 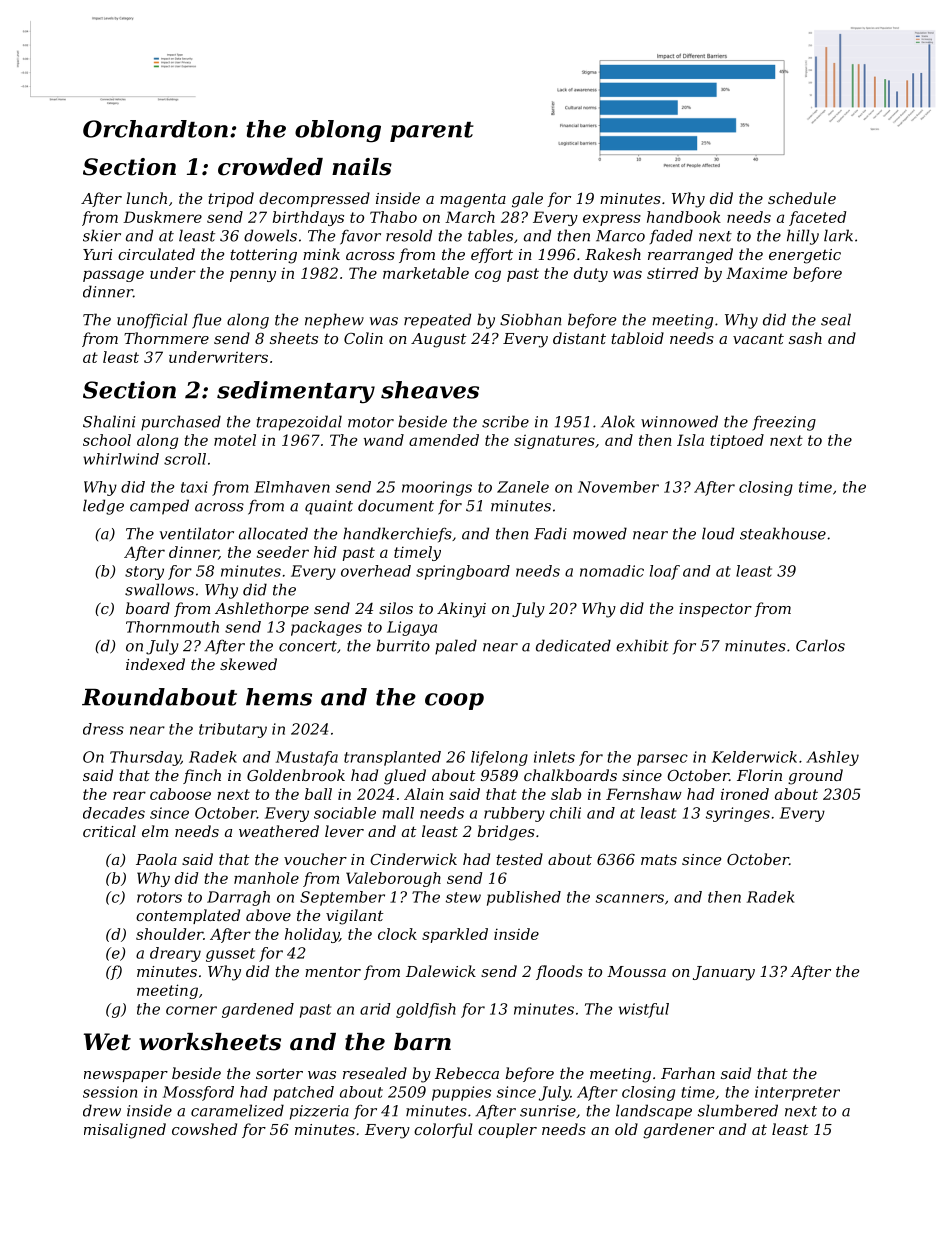 I want to click on nails, so click(x=362, y=167).
